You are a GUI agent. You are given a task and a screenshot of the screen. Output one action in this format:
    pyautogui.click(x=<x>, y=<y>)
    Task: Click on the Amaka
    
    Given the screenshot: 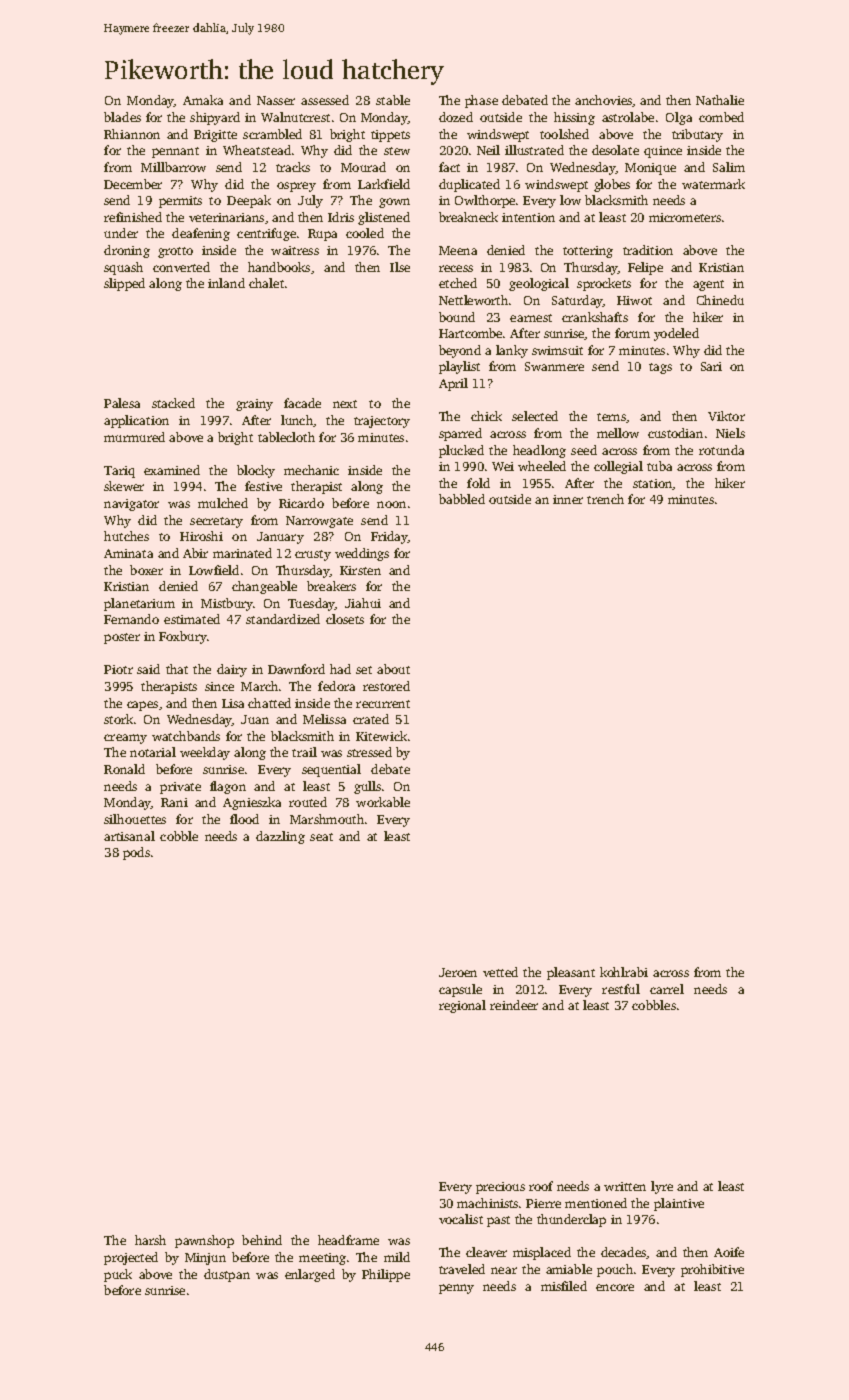 What is the action you would take?
    pyautogui.click(x=203, y=100)
